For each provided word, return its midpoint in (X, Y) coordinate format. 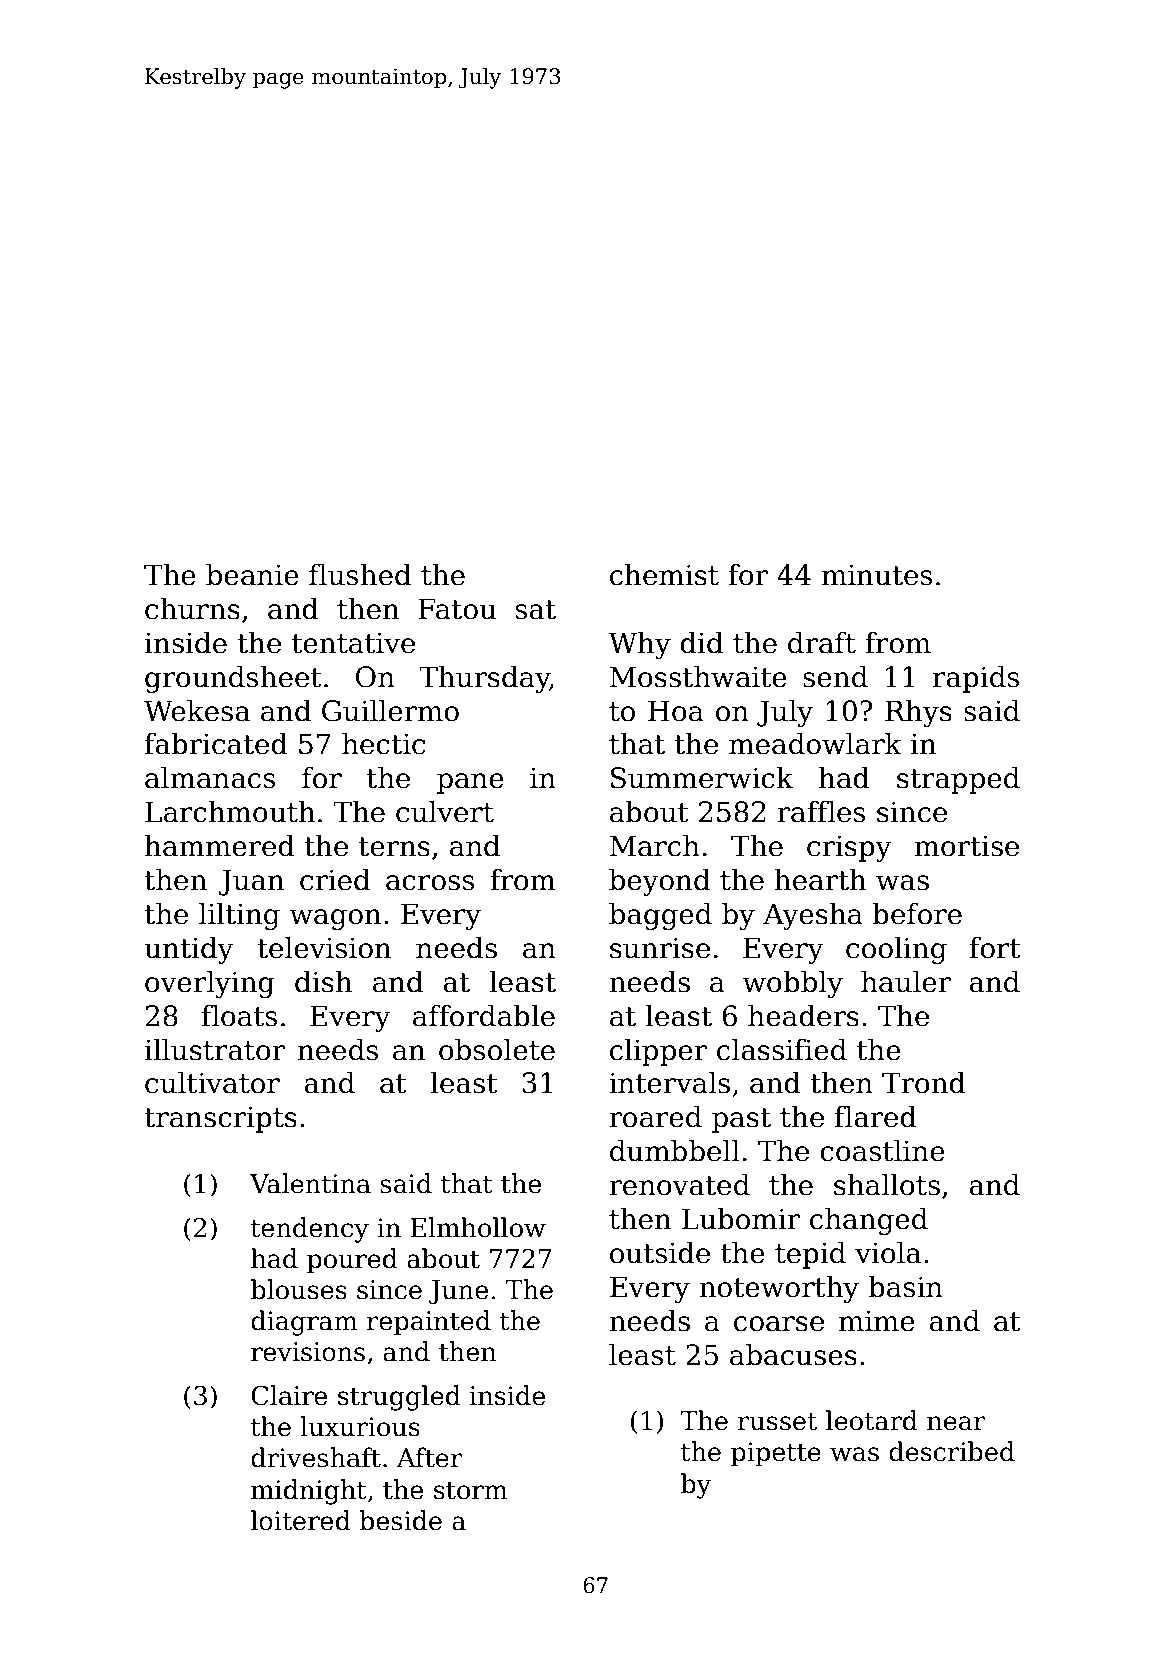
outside (660, 1252)
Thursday (484, 679)
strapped (958, 780)
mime (877, 1321)
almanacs (210, 777)
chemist (664, 574)
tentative (353, 643)
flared (876, 1116)
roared (655, 1116)
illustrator (215, 1049)
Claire (289, 1395)
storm (471, 1491)
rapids (976, 679)
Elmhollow (478, 1227)
